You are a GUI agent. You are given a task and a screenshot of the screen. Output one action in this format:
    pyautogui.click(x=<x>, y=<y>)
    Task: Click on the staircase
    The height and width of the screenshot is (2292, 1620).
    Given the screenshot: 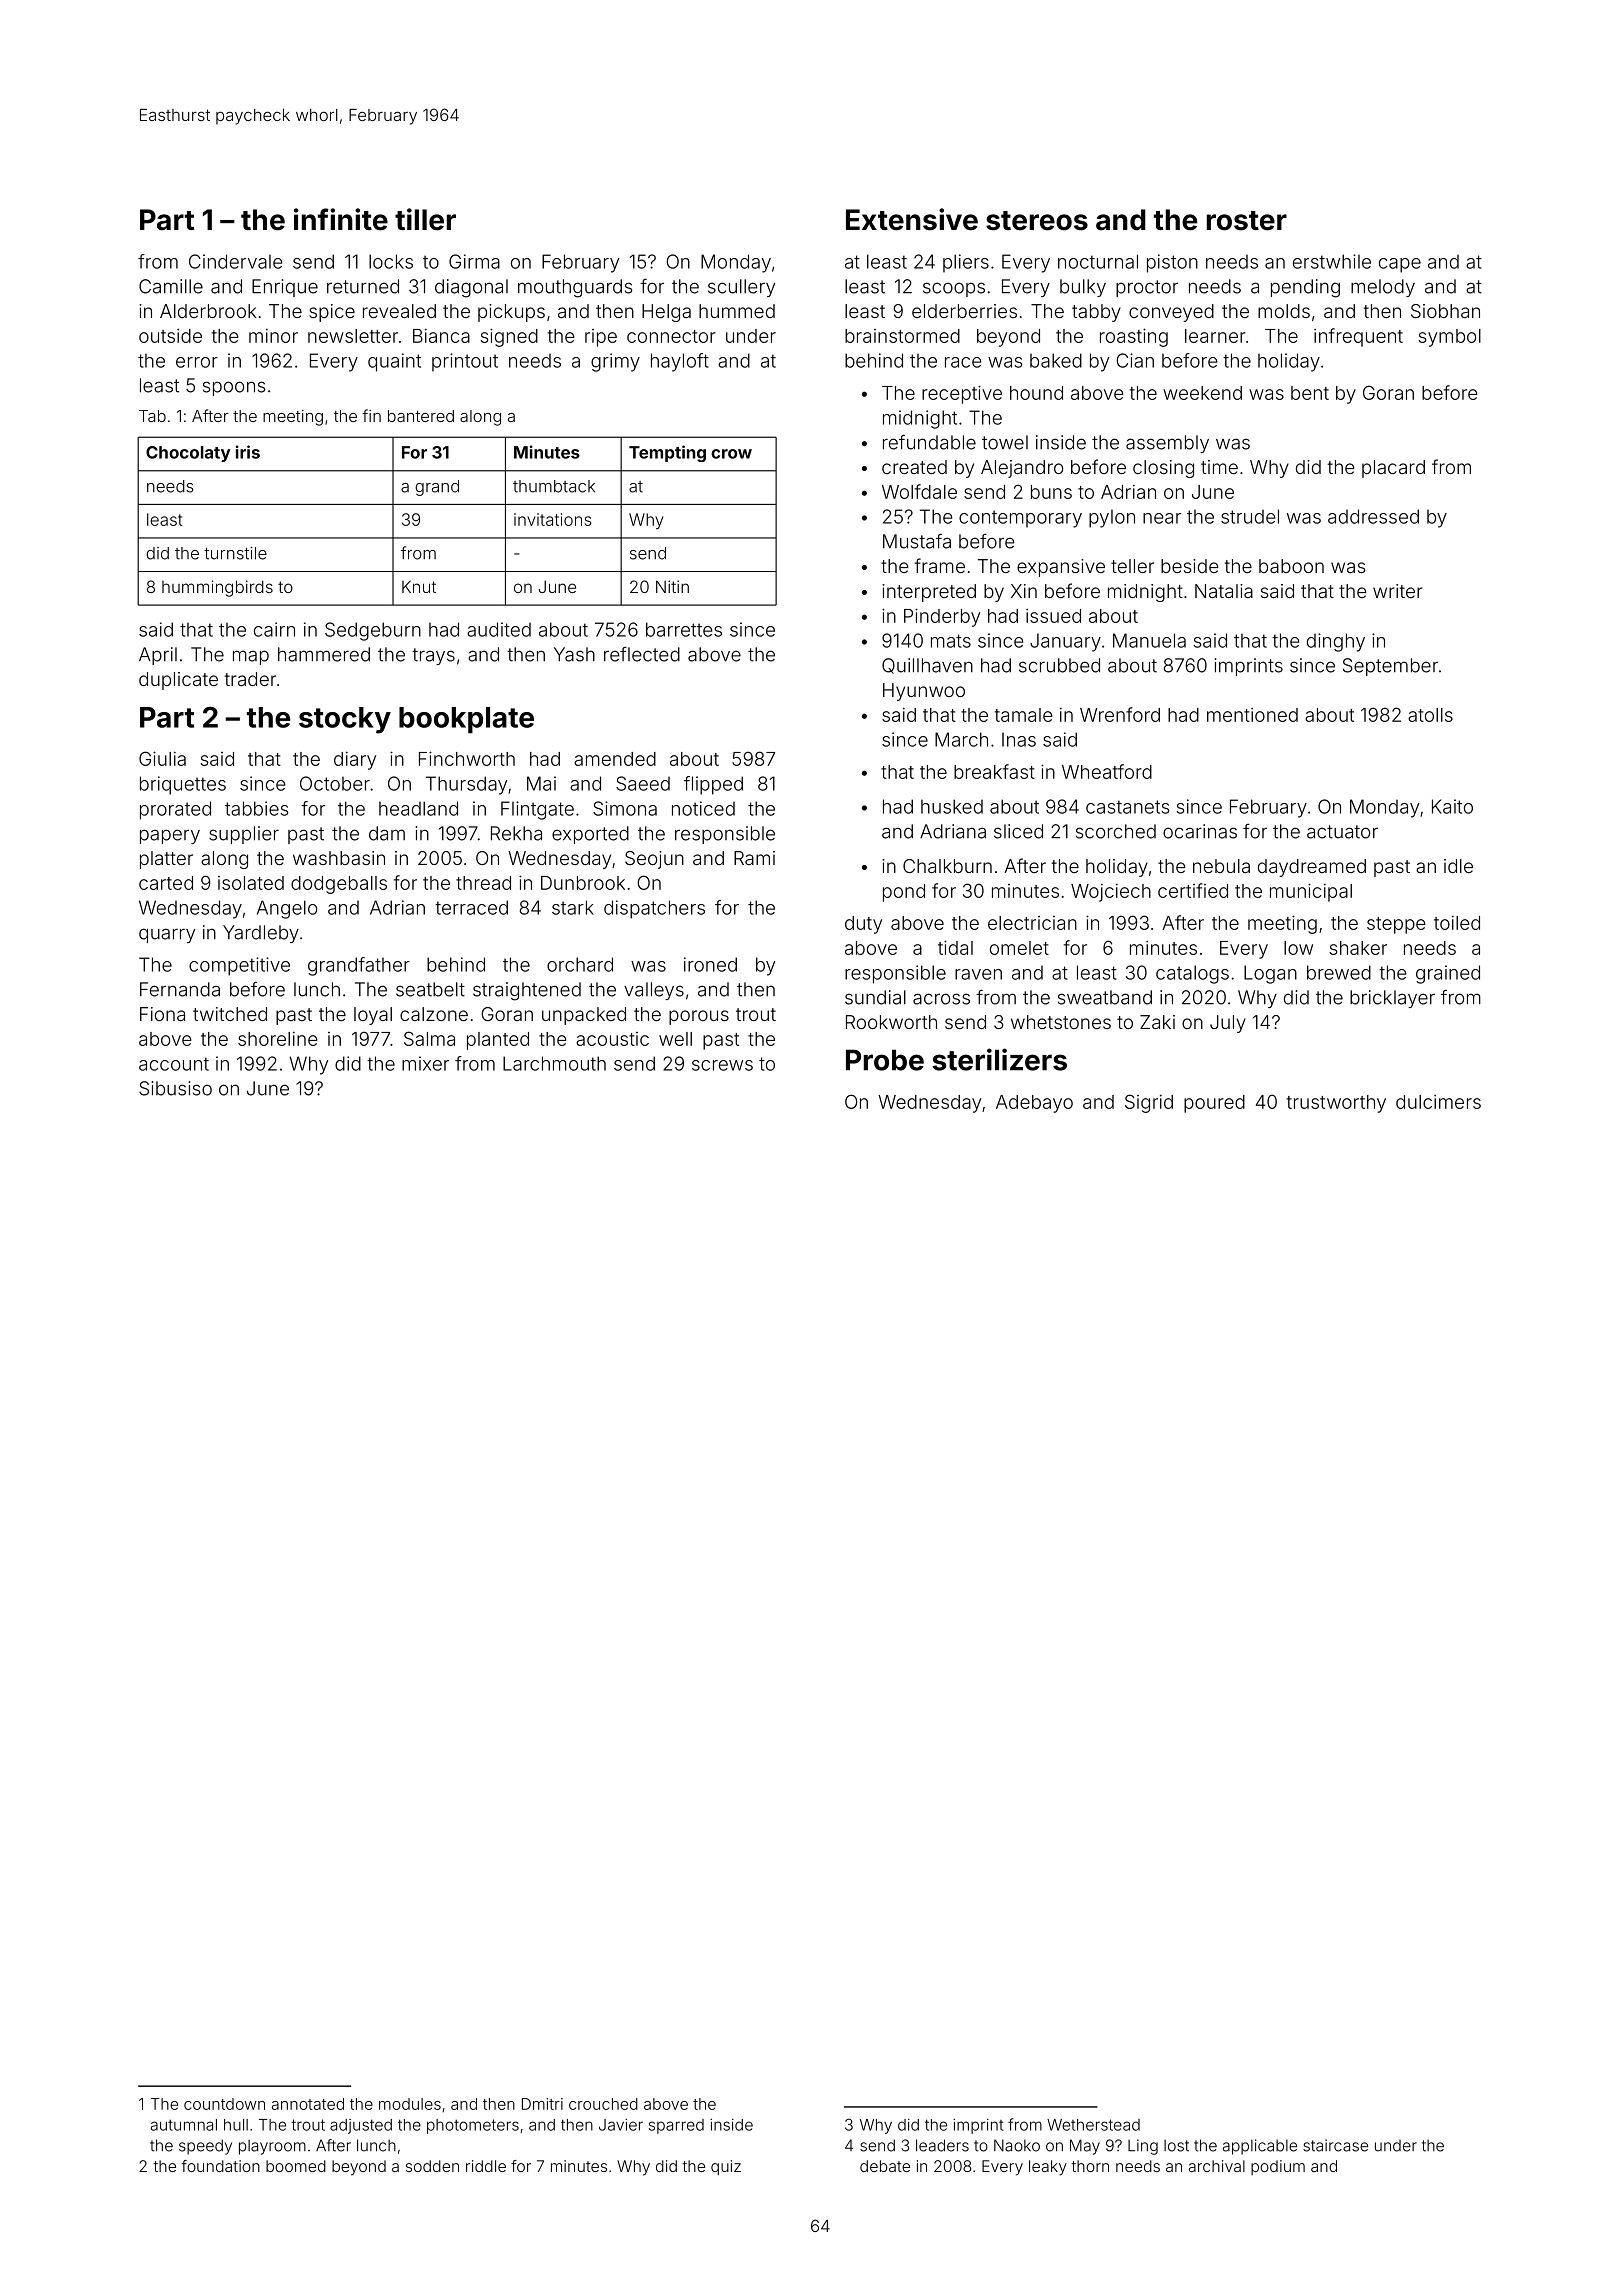 What is the action you would take?
    pyautogui.click(x=1335, y=2145)
